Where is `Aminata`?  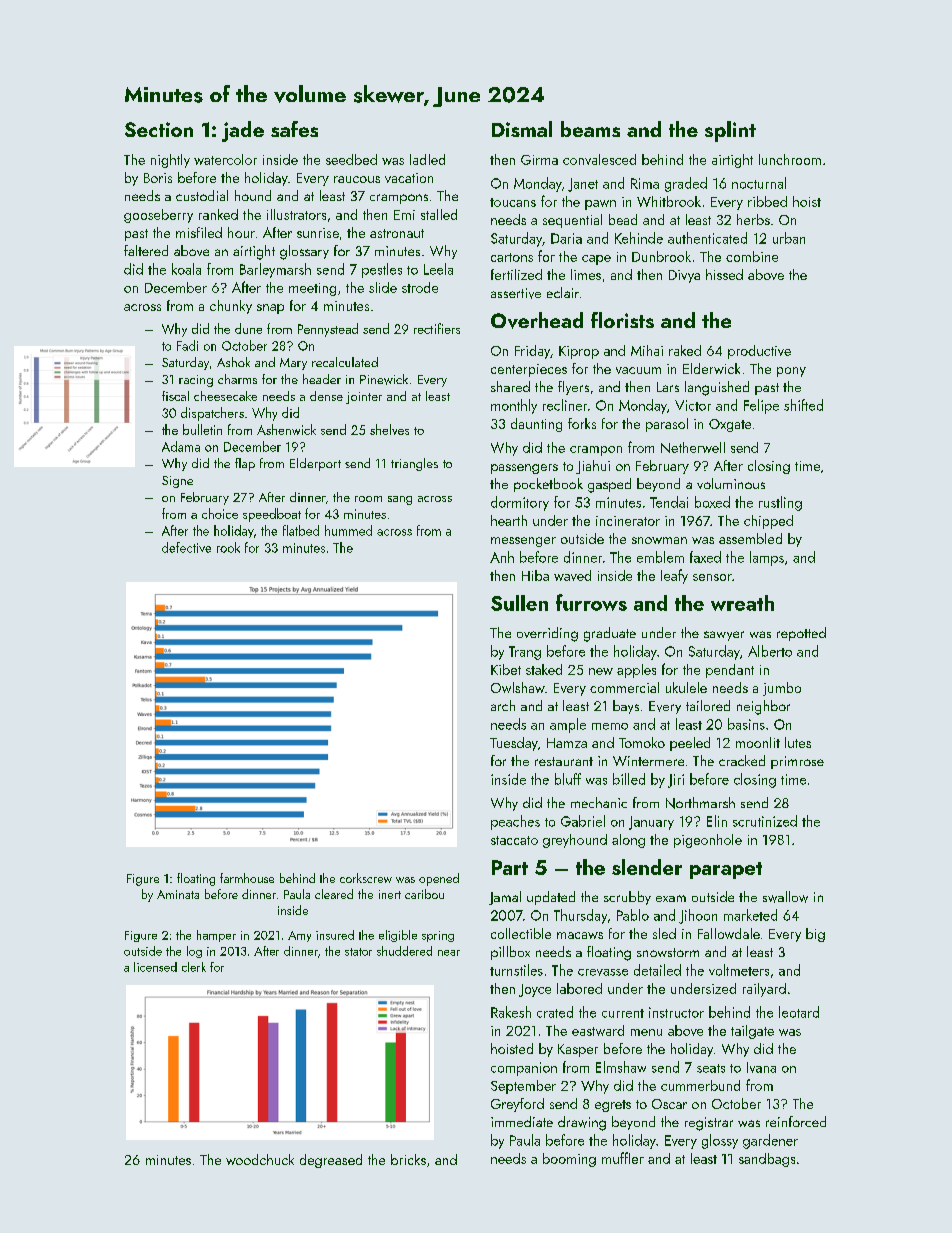
Aminata is located at coordinates (178, 894).
